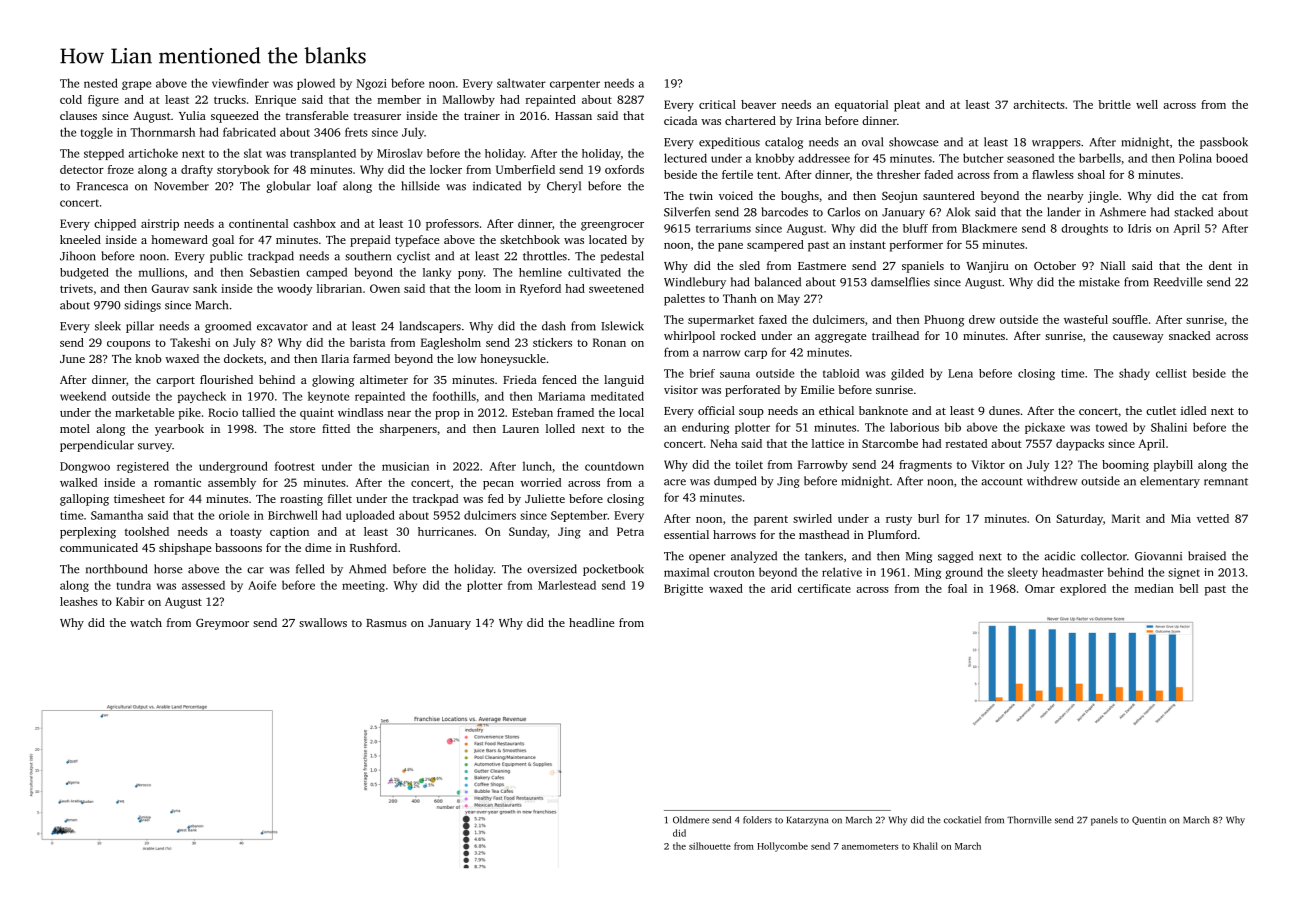 The width and height of the screenshot is (1308, 924). Describe the element at coordinates (222, 624) in the screenshot. I see `Greymoor` at that location.
